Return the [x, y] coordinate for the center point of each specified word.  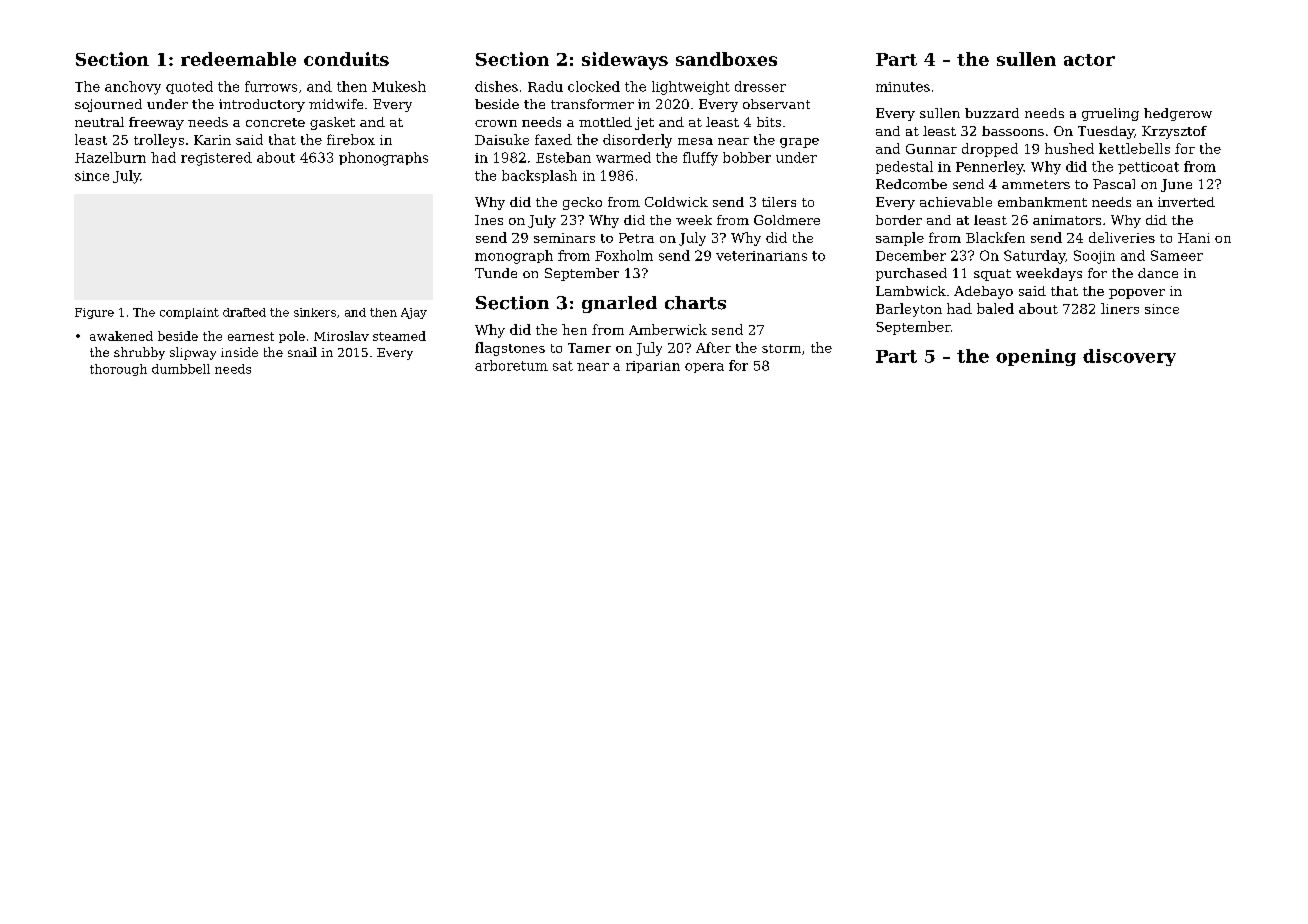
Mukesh [399, 86]
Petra [636, 238]
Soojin [1094, 257]
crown [496, 123]
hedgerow [1178, 114]
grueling [1110, 114]
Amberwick [668, 329]
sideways [625, 61]
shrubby [139, 353]
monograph [514, 257]
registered [216, 159]
